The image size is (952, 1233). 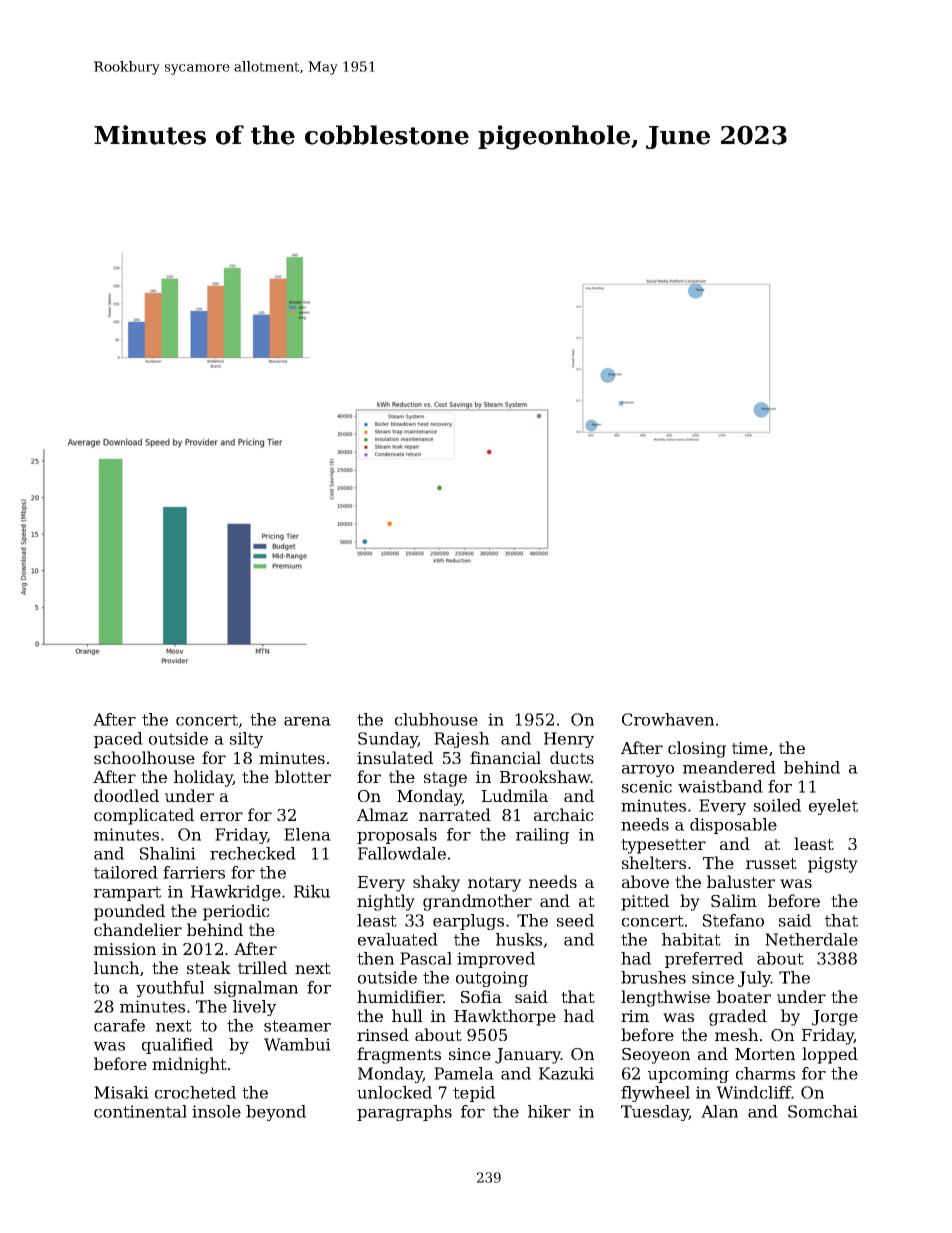 I want to click on grandmother, so click(x=477, y=902).
